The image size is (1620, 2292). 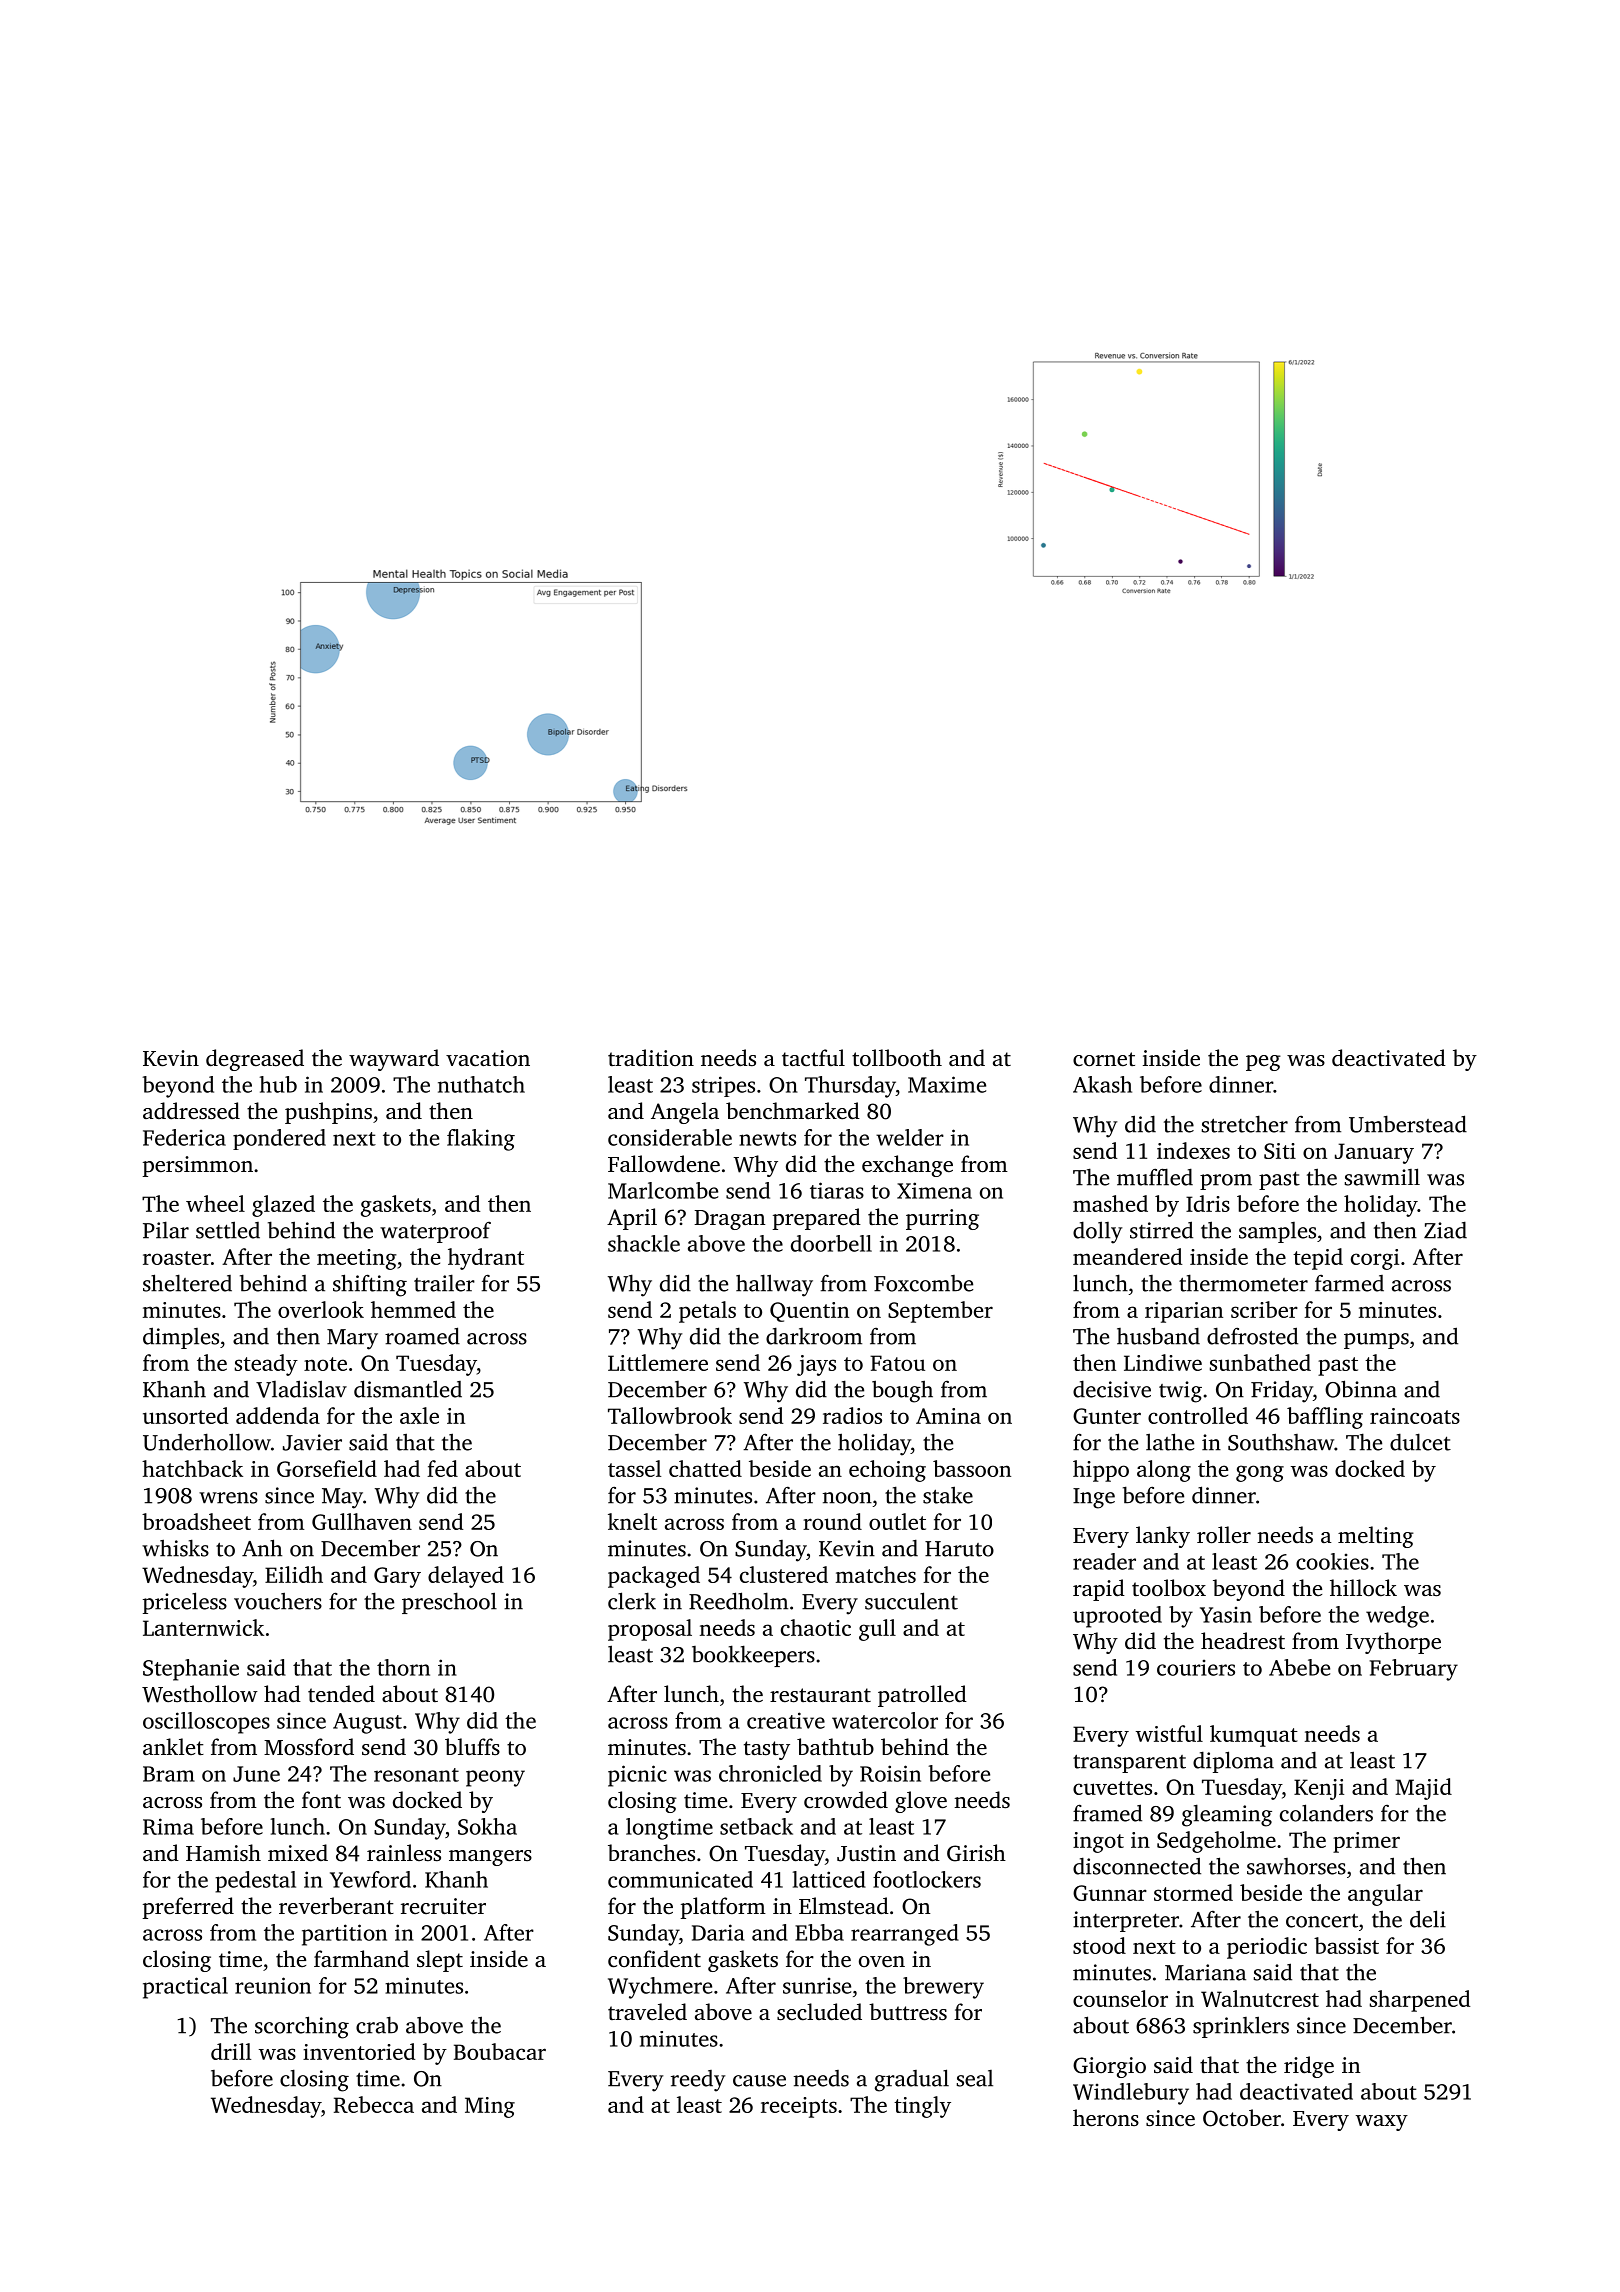 What do you see at coordinates (472, 1746) in the screenshot?
I see `bluffs` at bounding box center [472, 1746].
